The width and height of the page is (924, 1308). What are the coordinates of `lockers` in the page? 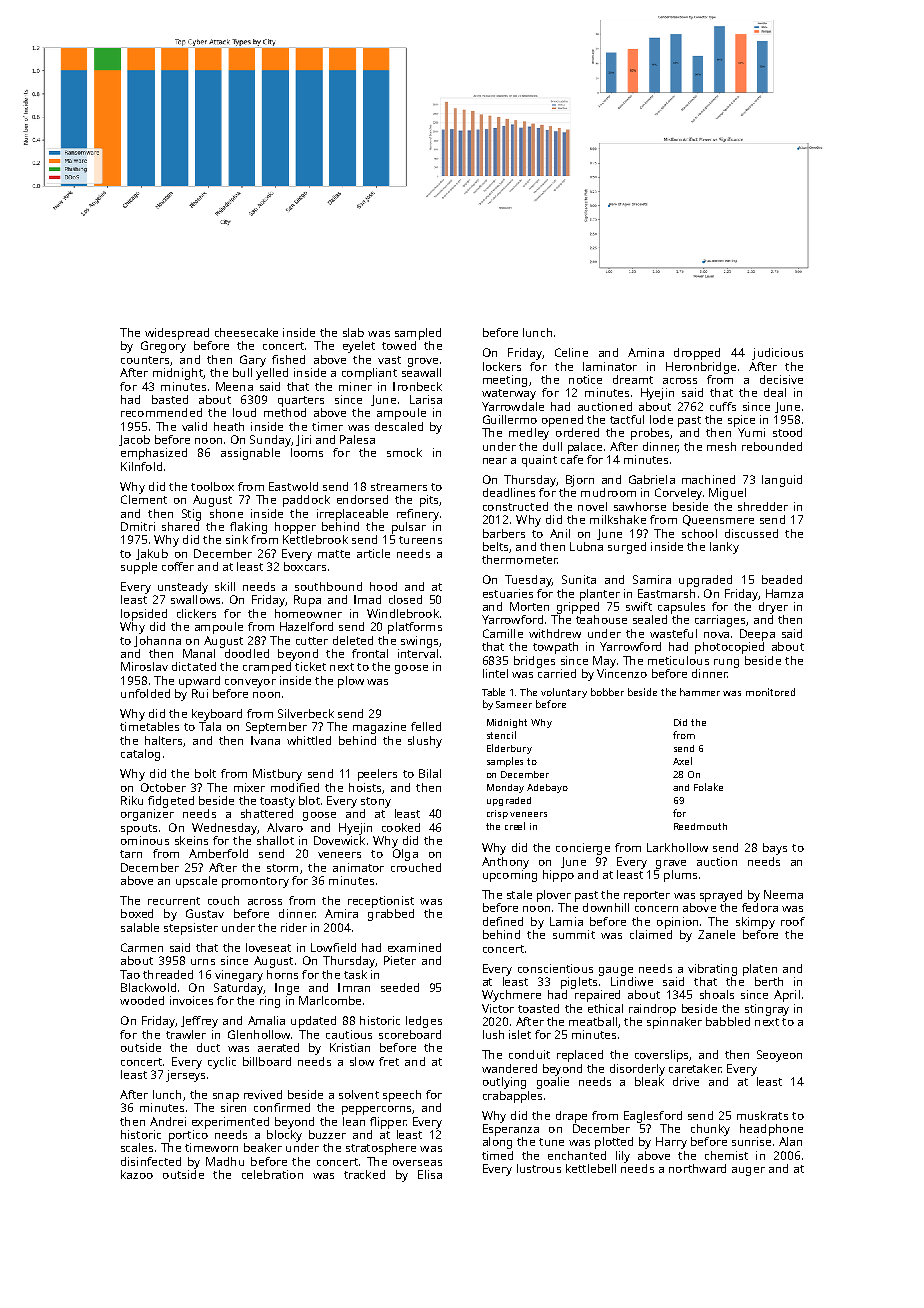 It's located at (502, 366).
